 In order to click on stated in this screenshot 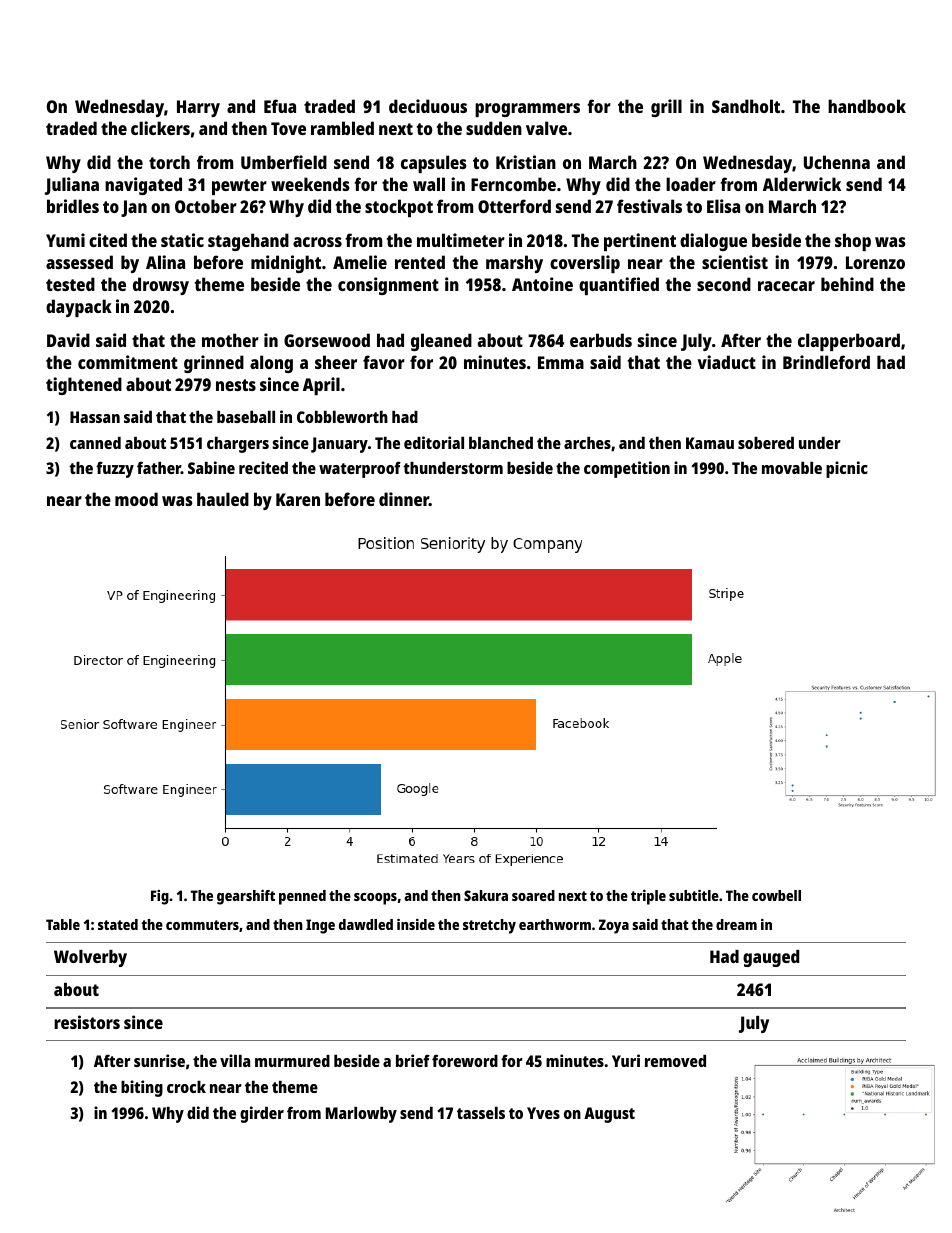, I will do `click(118, 924)`.
